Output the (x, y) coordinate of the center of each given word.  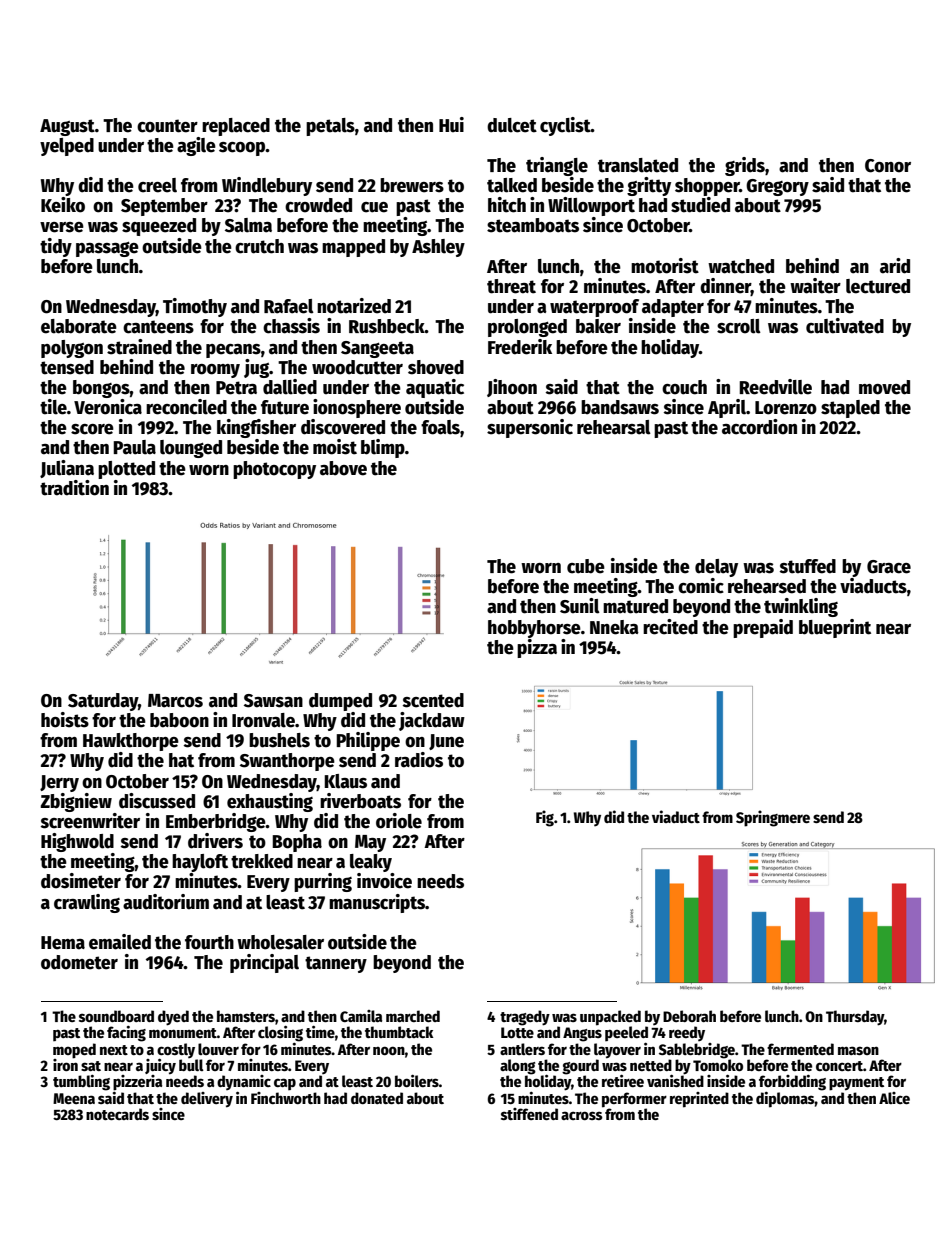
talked (512, 185)
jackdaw (432, 721)
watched (741, 266)
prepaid (763, 628)
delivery (207, 1100)
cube (586, 566)
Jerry (59, 783)
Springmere (773, 818)
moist (335, 447)
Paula (134, 447)
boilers (417, 1081)
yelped (67, 147)
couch (684, 387)
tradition (74, 488)
